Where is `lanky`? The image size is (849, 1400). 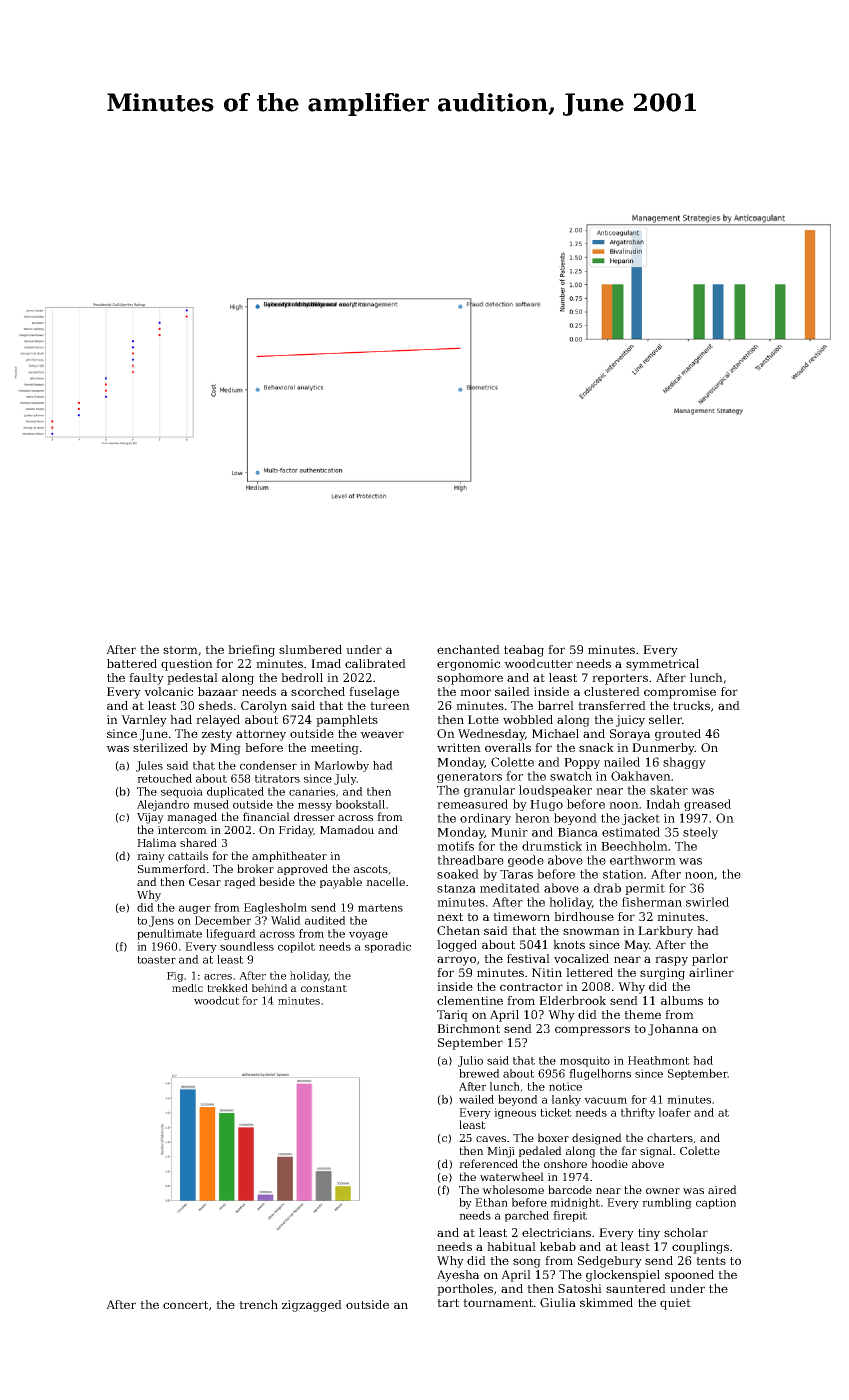 lanky is located at coordinates (566, 1100).
